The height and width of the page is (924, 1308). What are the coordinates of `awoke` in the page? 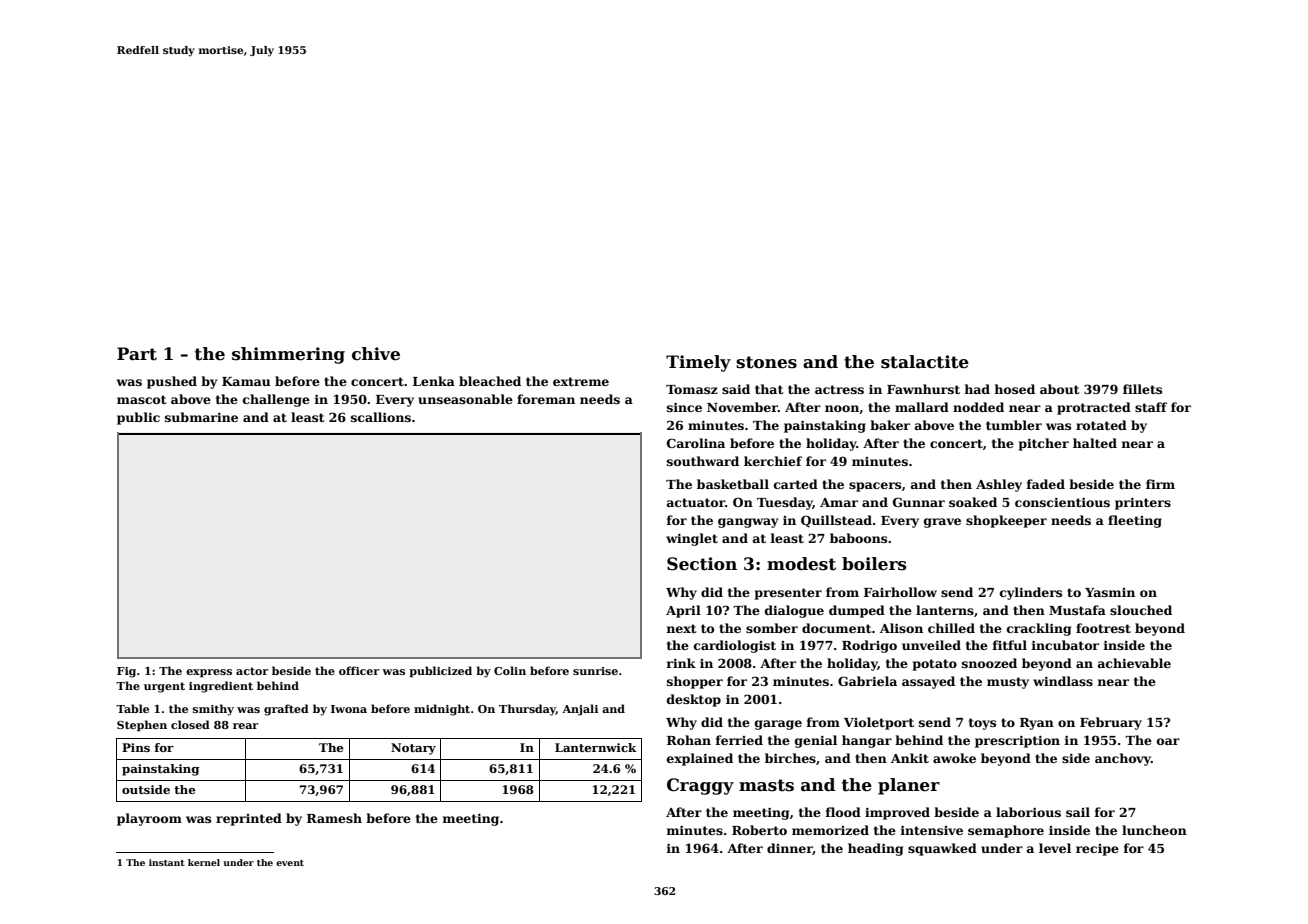 It's located at (954, 758).
